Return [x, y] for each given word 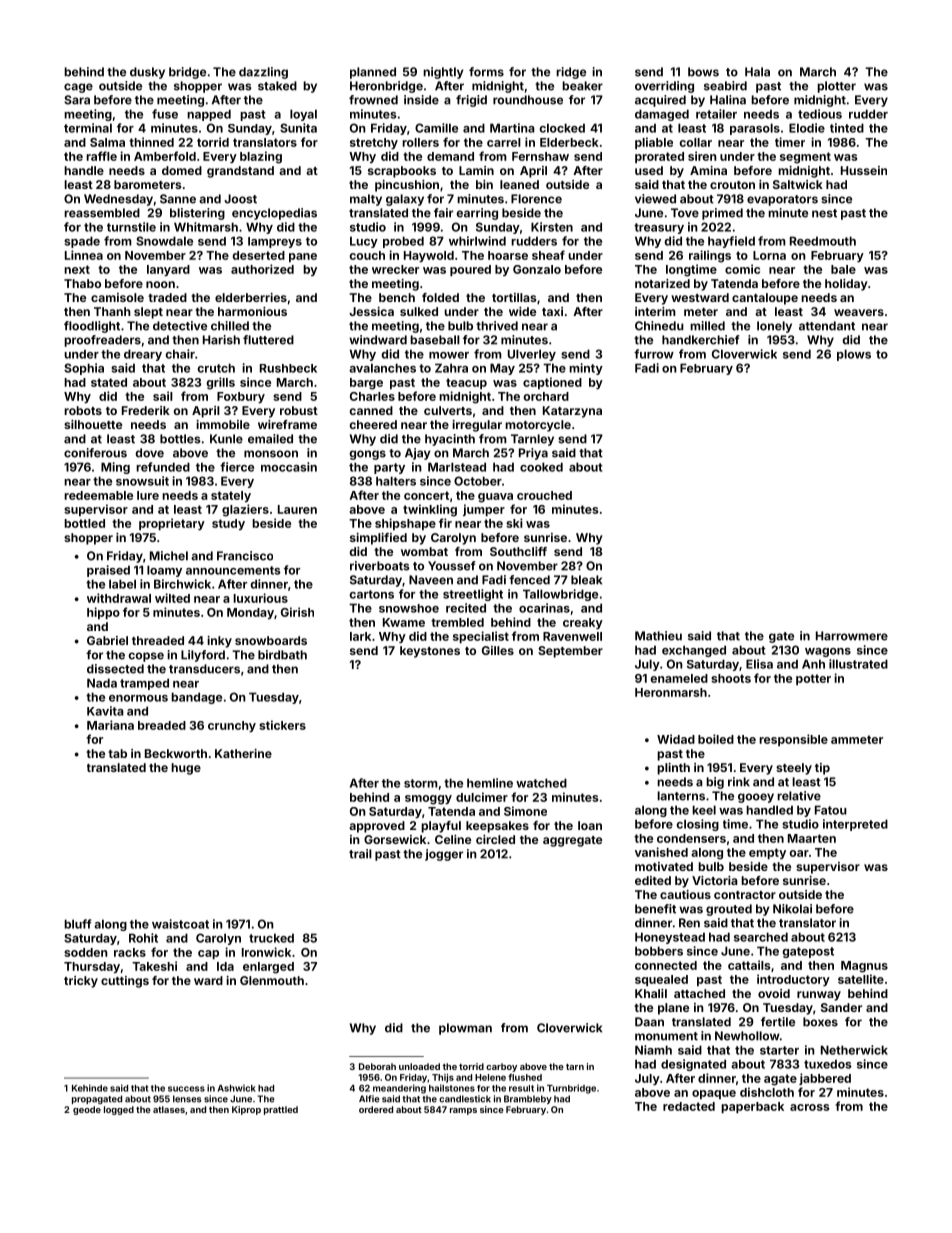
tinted [847, 128]
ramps [463, 1111]
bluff [77, 924]
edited [653, 880]
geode [87, 1110]
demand [450, 156]
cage [78, 88]
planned [373, 73]
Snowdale [164, 241]
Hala [757, 72]
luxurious [260, 598]
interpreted [855, 825]
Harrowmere [852, 636]
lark [360, 636]
